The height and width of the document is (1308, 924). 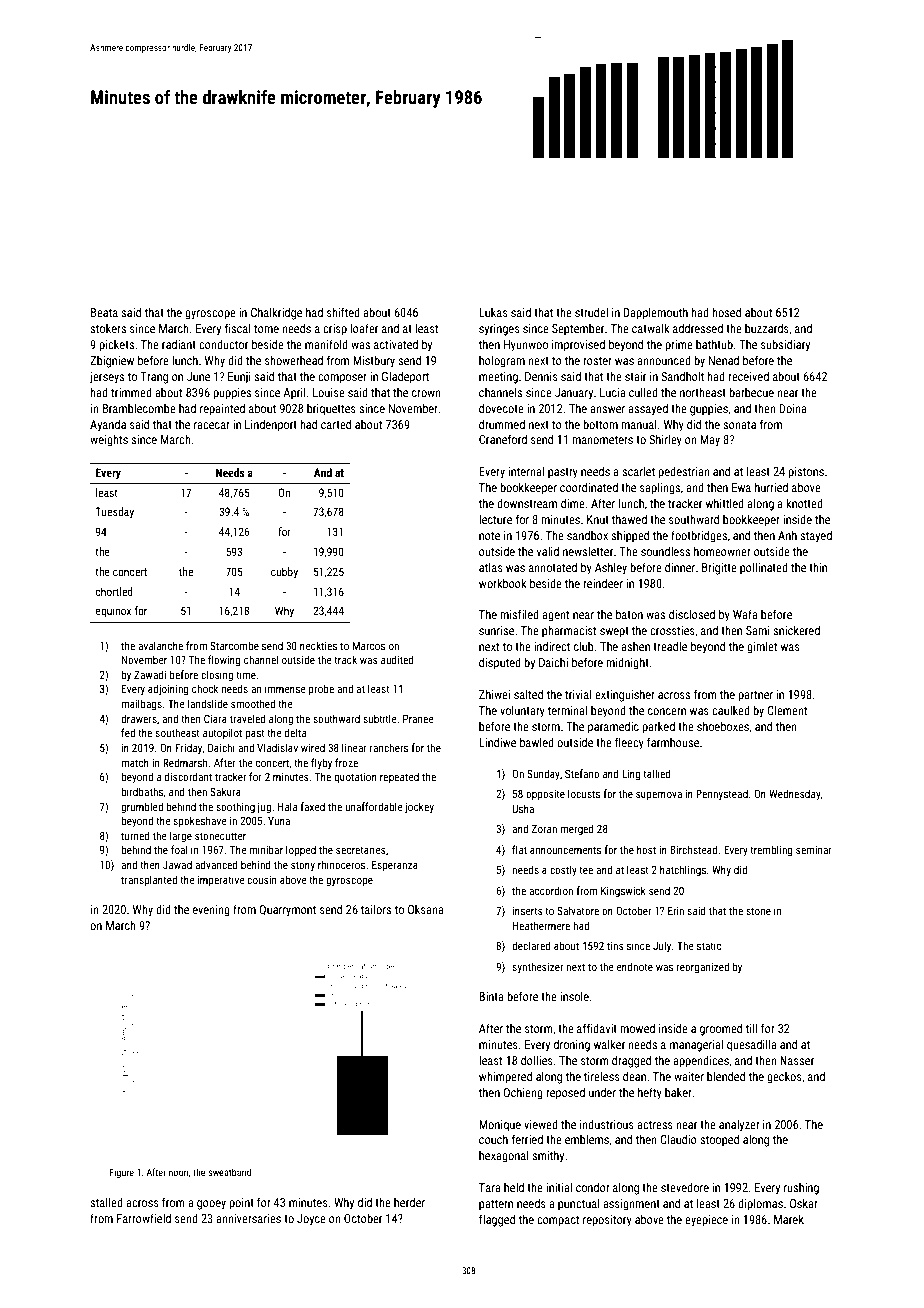 I want to click on Beata, so click(x=104, y=312).
